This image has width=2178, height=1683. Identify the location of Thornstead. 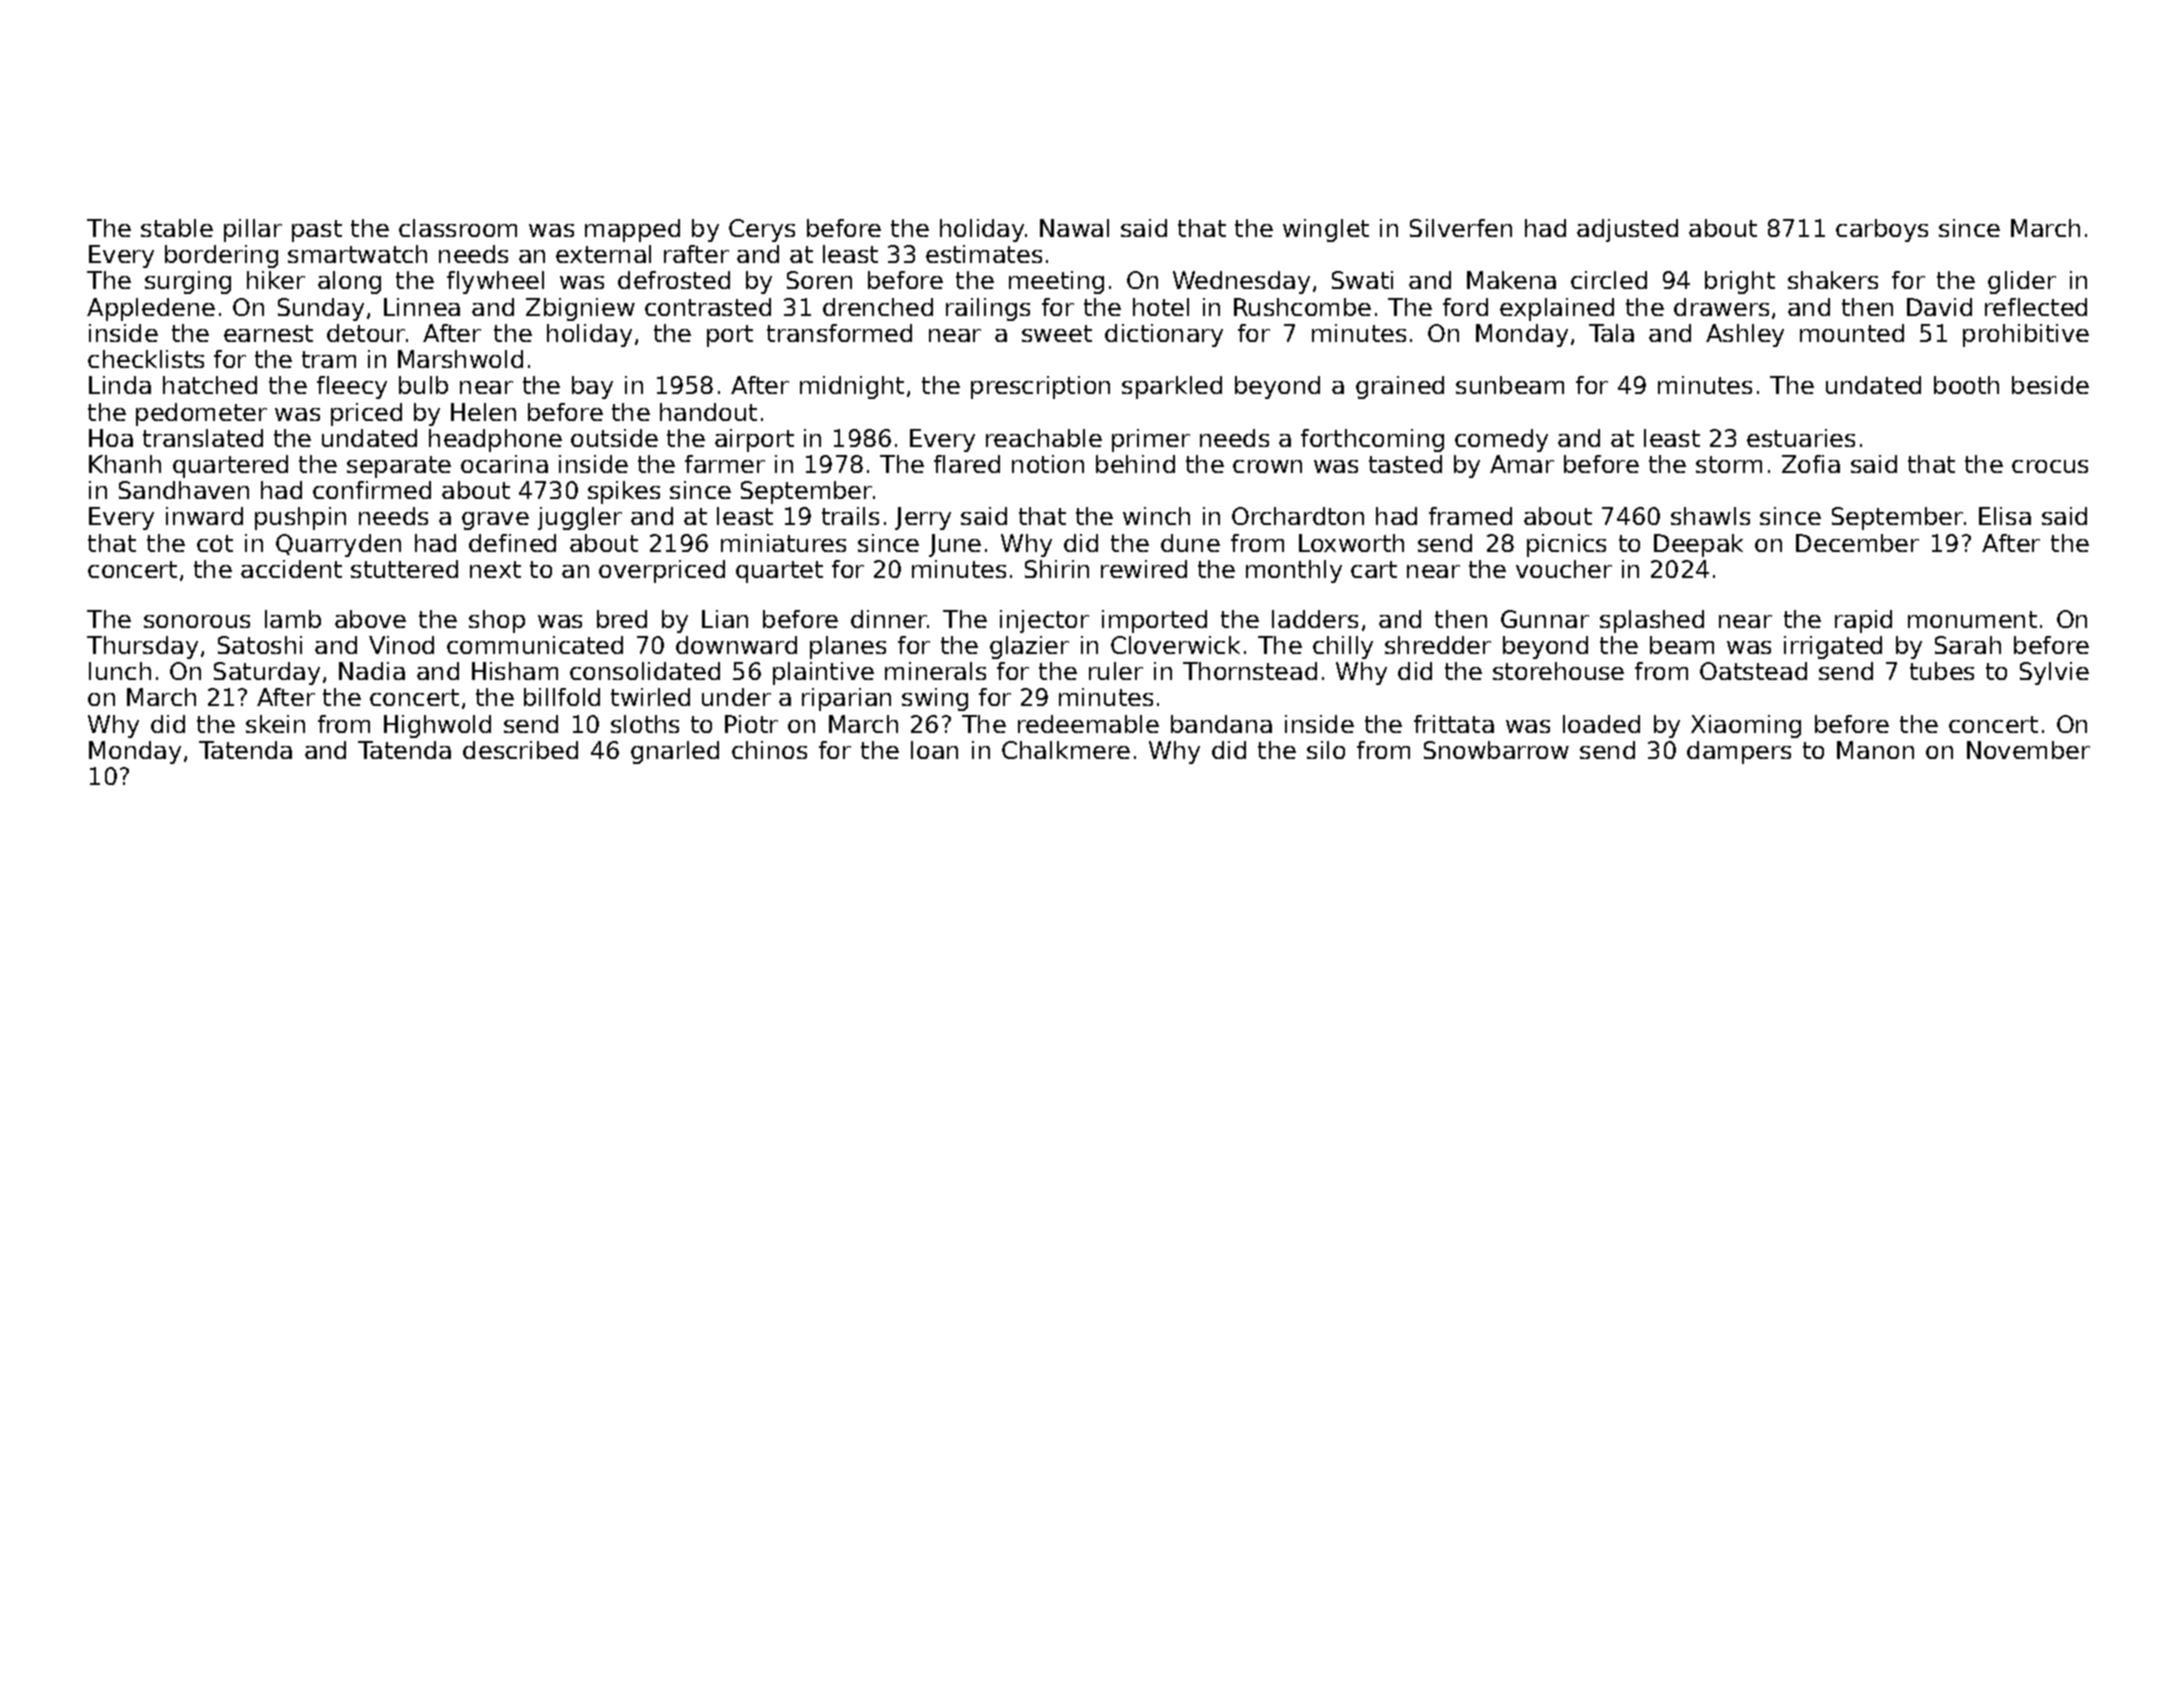
(1250, 671).
